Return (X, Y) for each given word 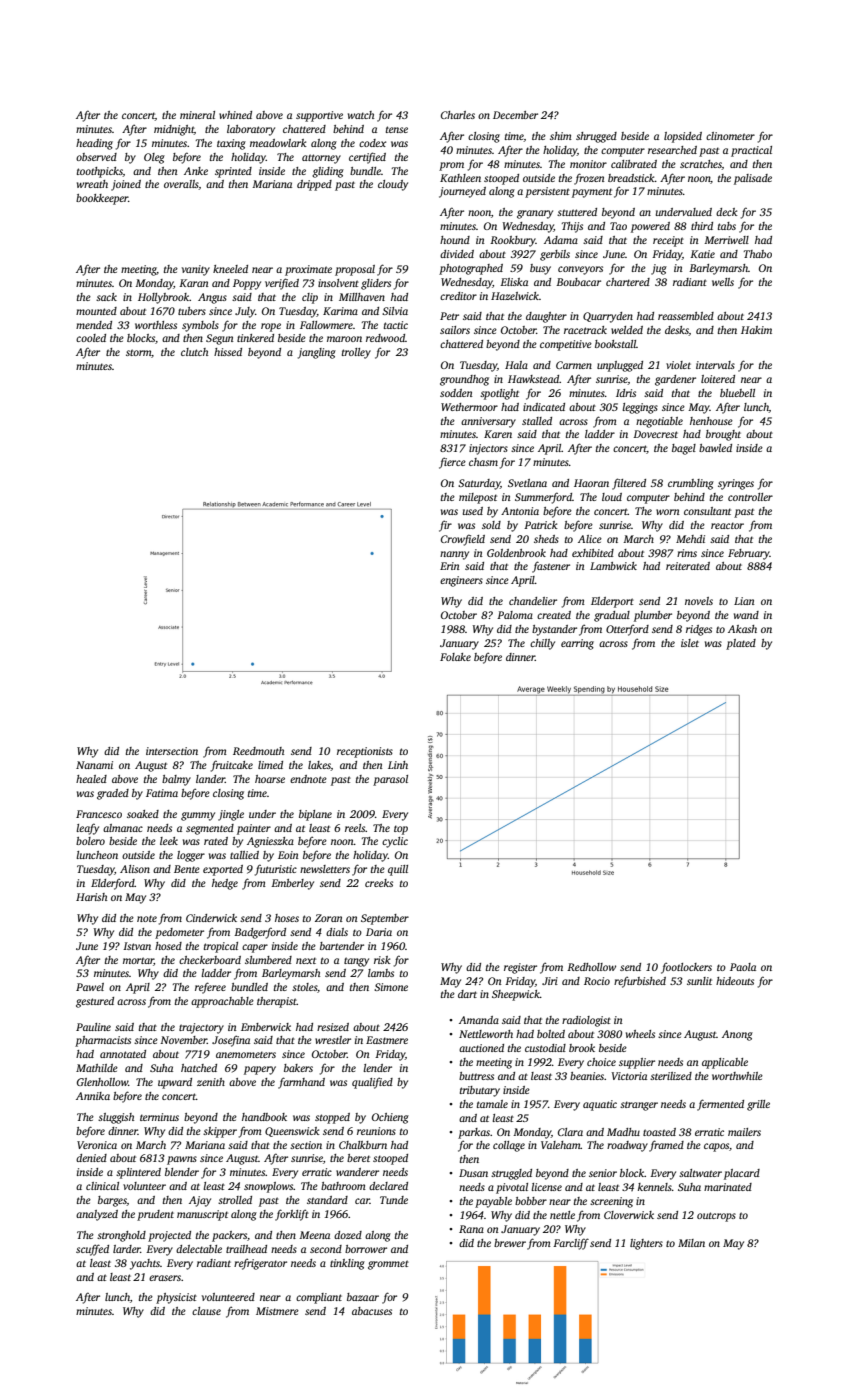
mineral (197, 115)
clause (206, 1311)
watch (361, 115)
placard (742, 1174)
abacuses (372, 1311)
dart (467, 994)
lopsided (683, 137)
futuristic (276, 870)
